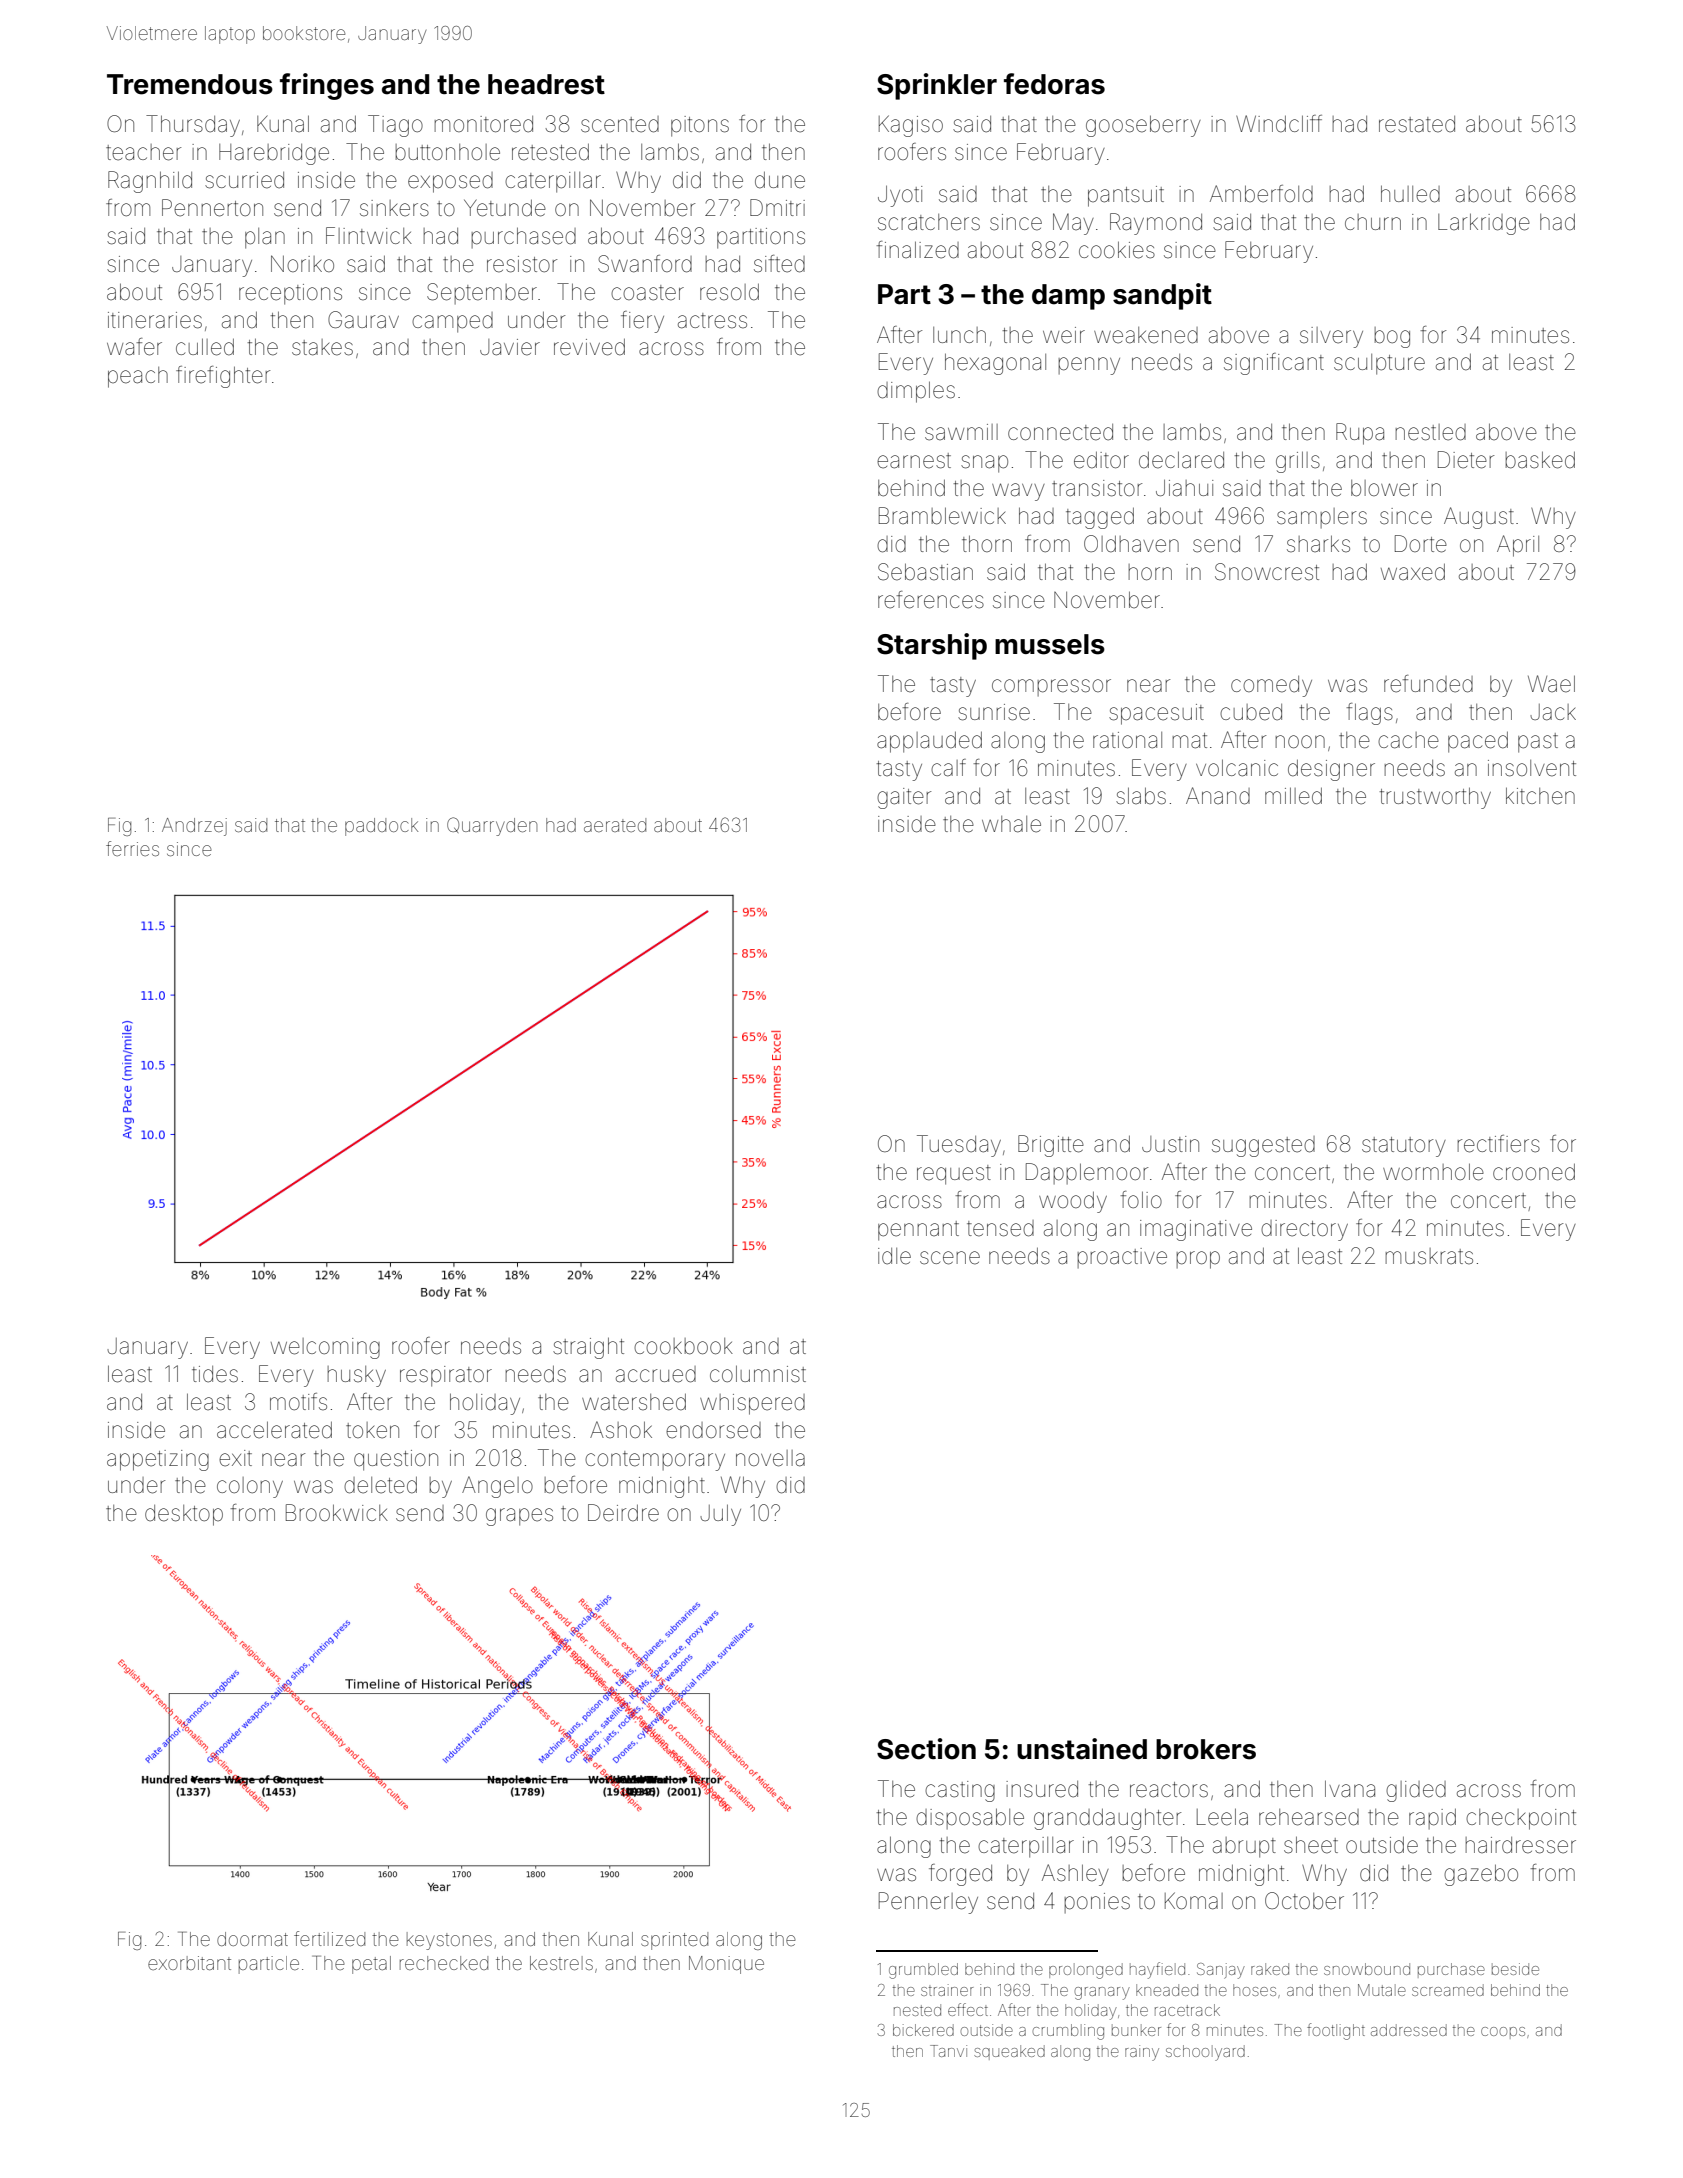 Image resolution: width=1683 pixels, height=2178 pixels. What do you see at coordinates (325, 1348) in the document?
I see `welcoming` at bounding box center [325, 1348].
